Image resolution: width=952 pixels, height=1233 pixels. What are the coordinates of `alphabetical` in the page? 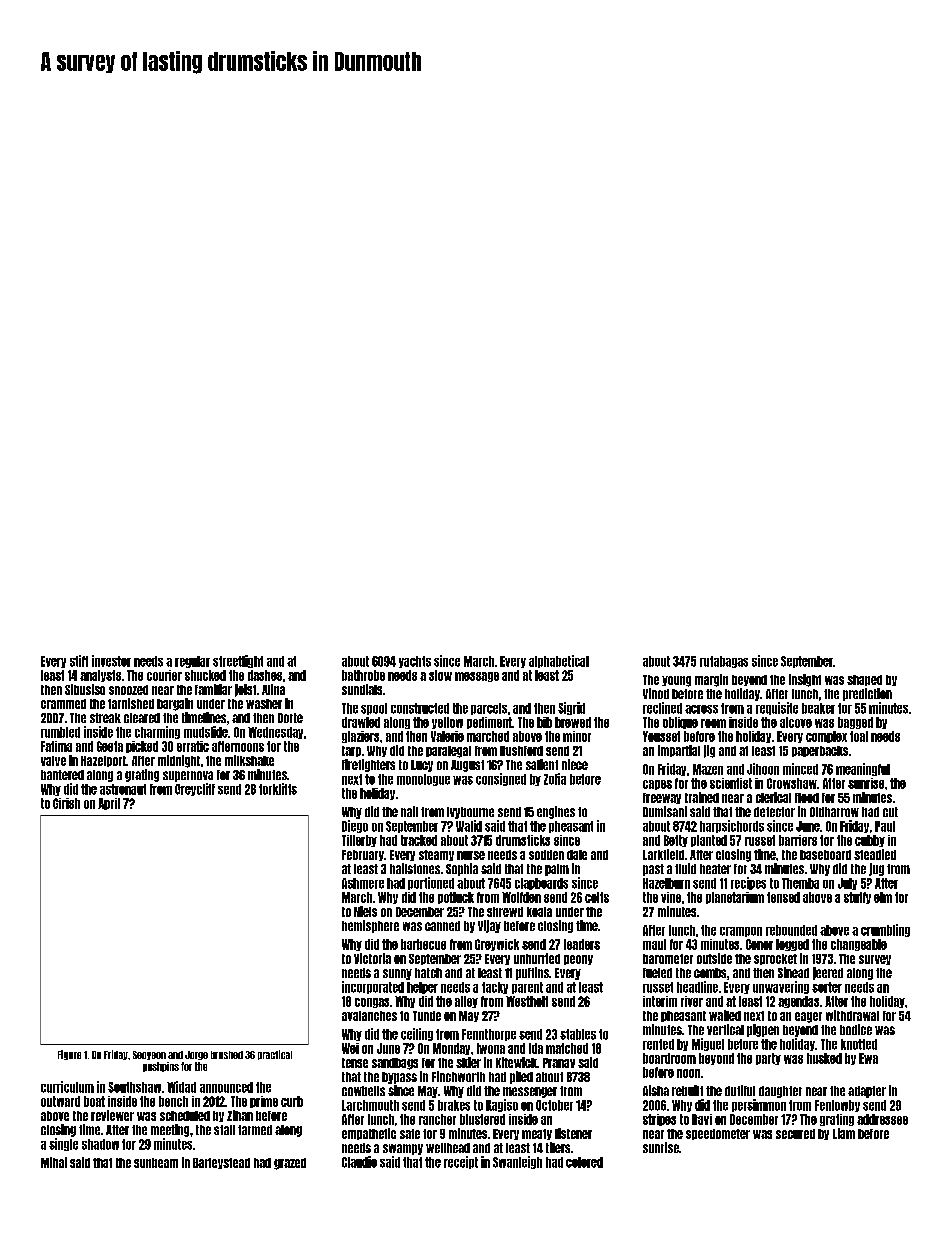 It's located at (559, 661).
